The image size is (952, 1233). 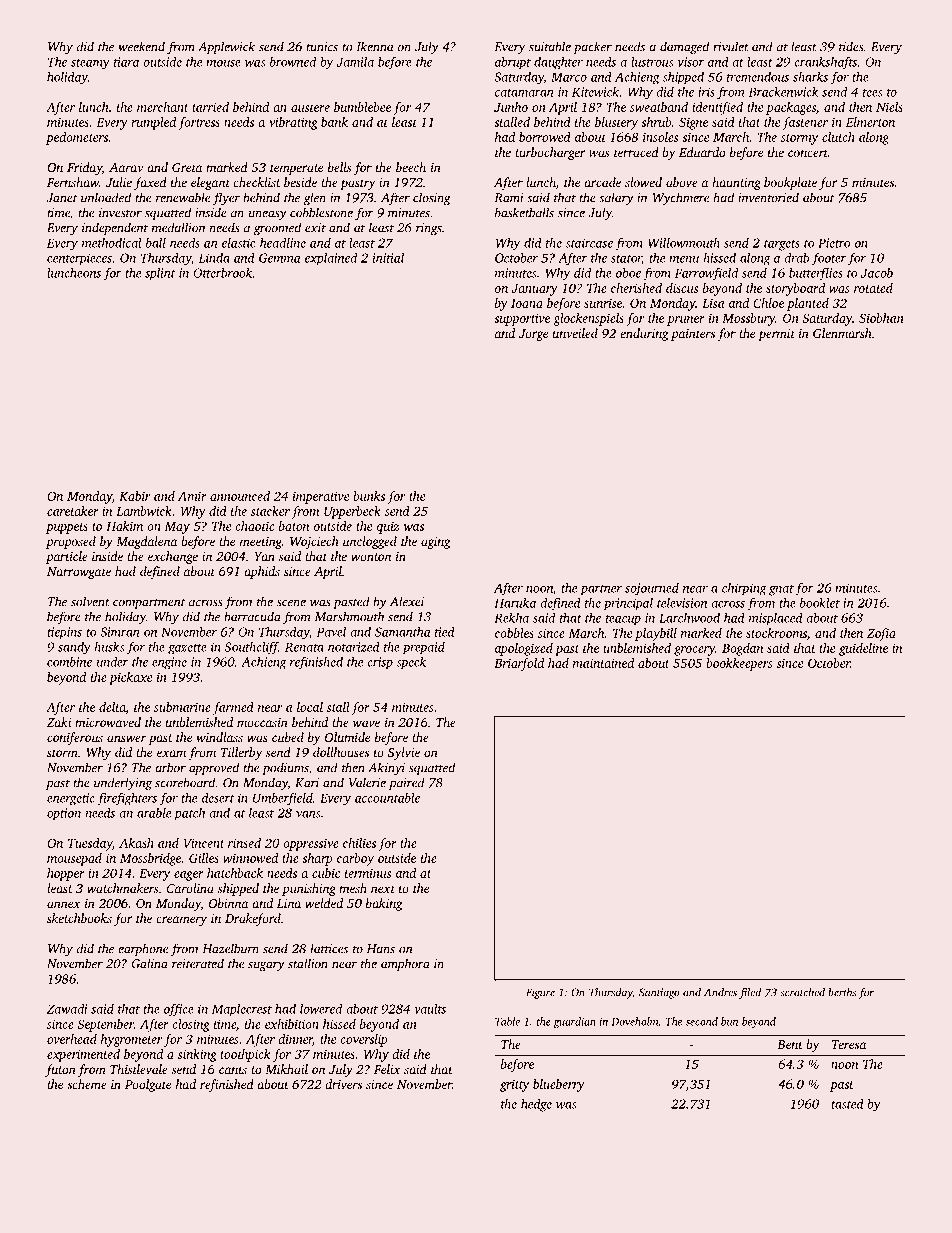 What do you see at coordinates (270, 511) in the document?
I see `stacker` at bounding box center [270, 511].
